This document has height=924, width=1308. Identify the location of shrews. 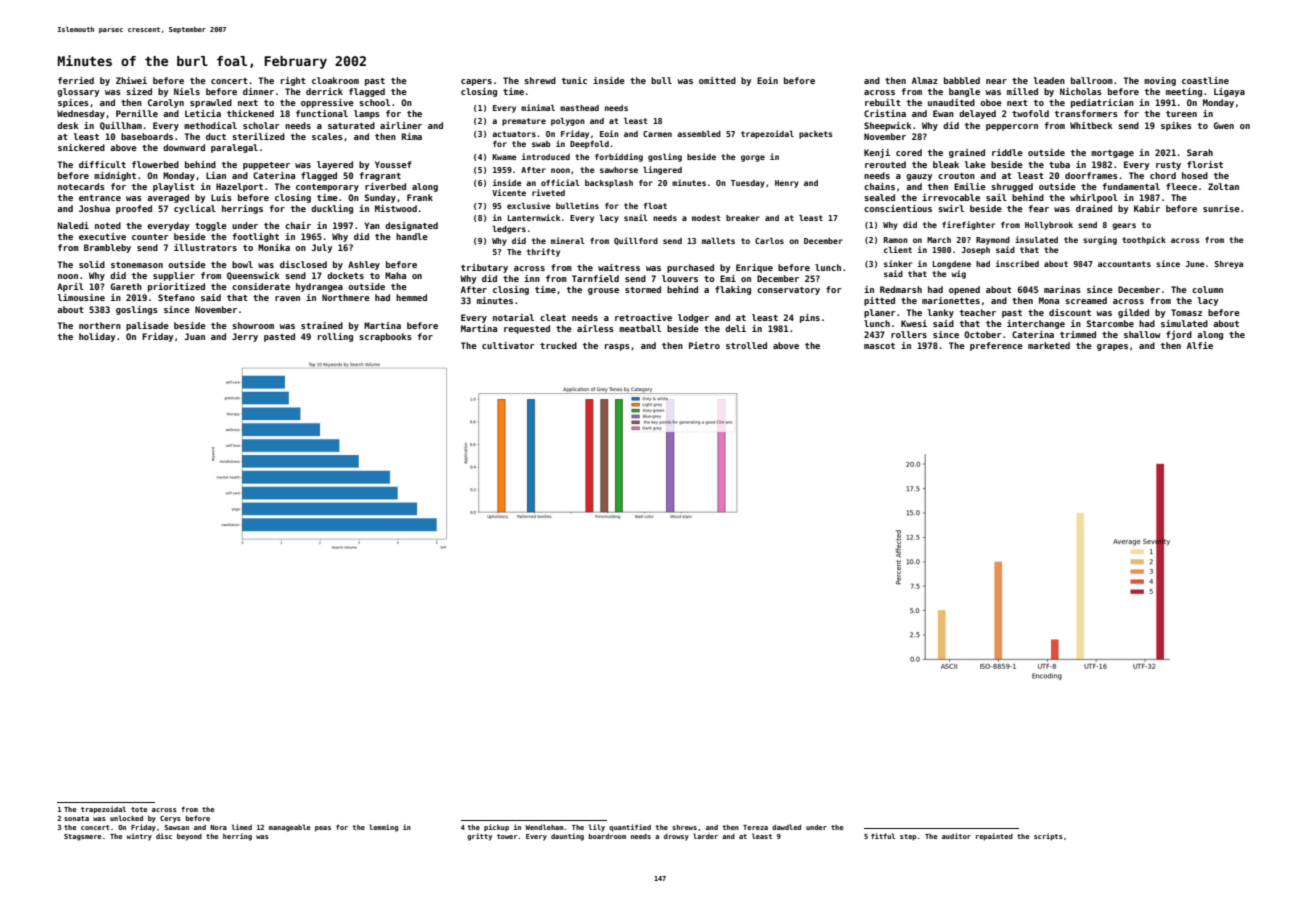
(684, 827).
